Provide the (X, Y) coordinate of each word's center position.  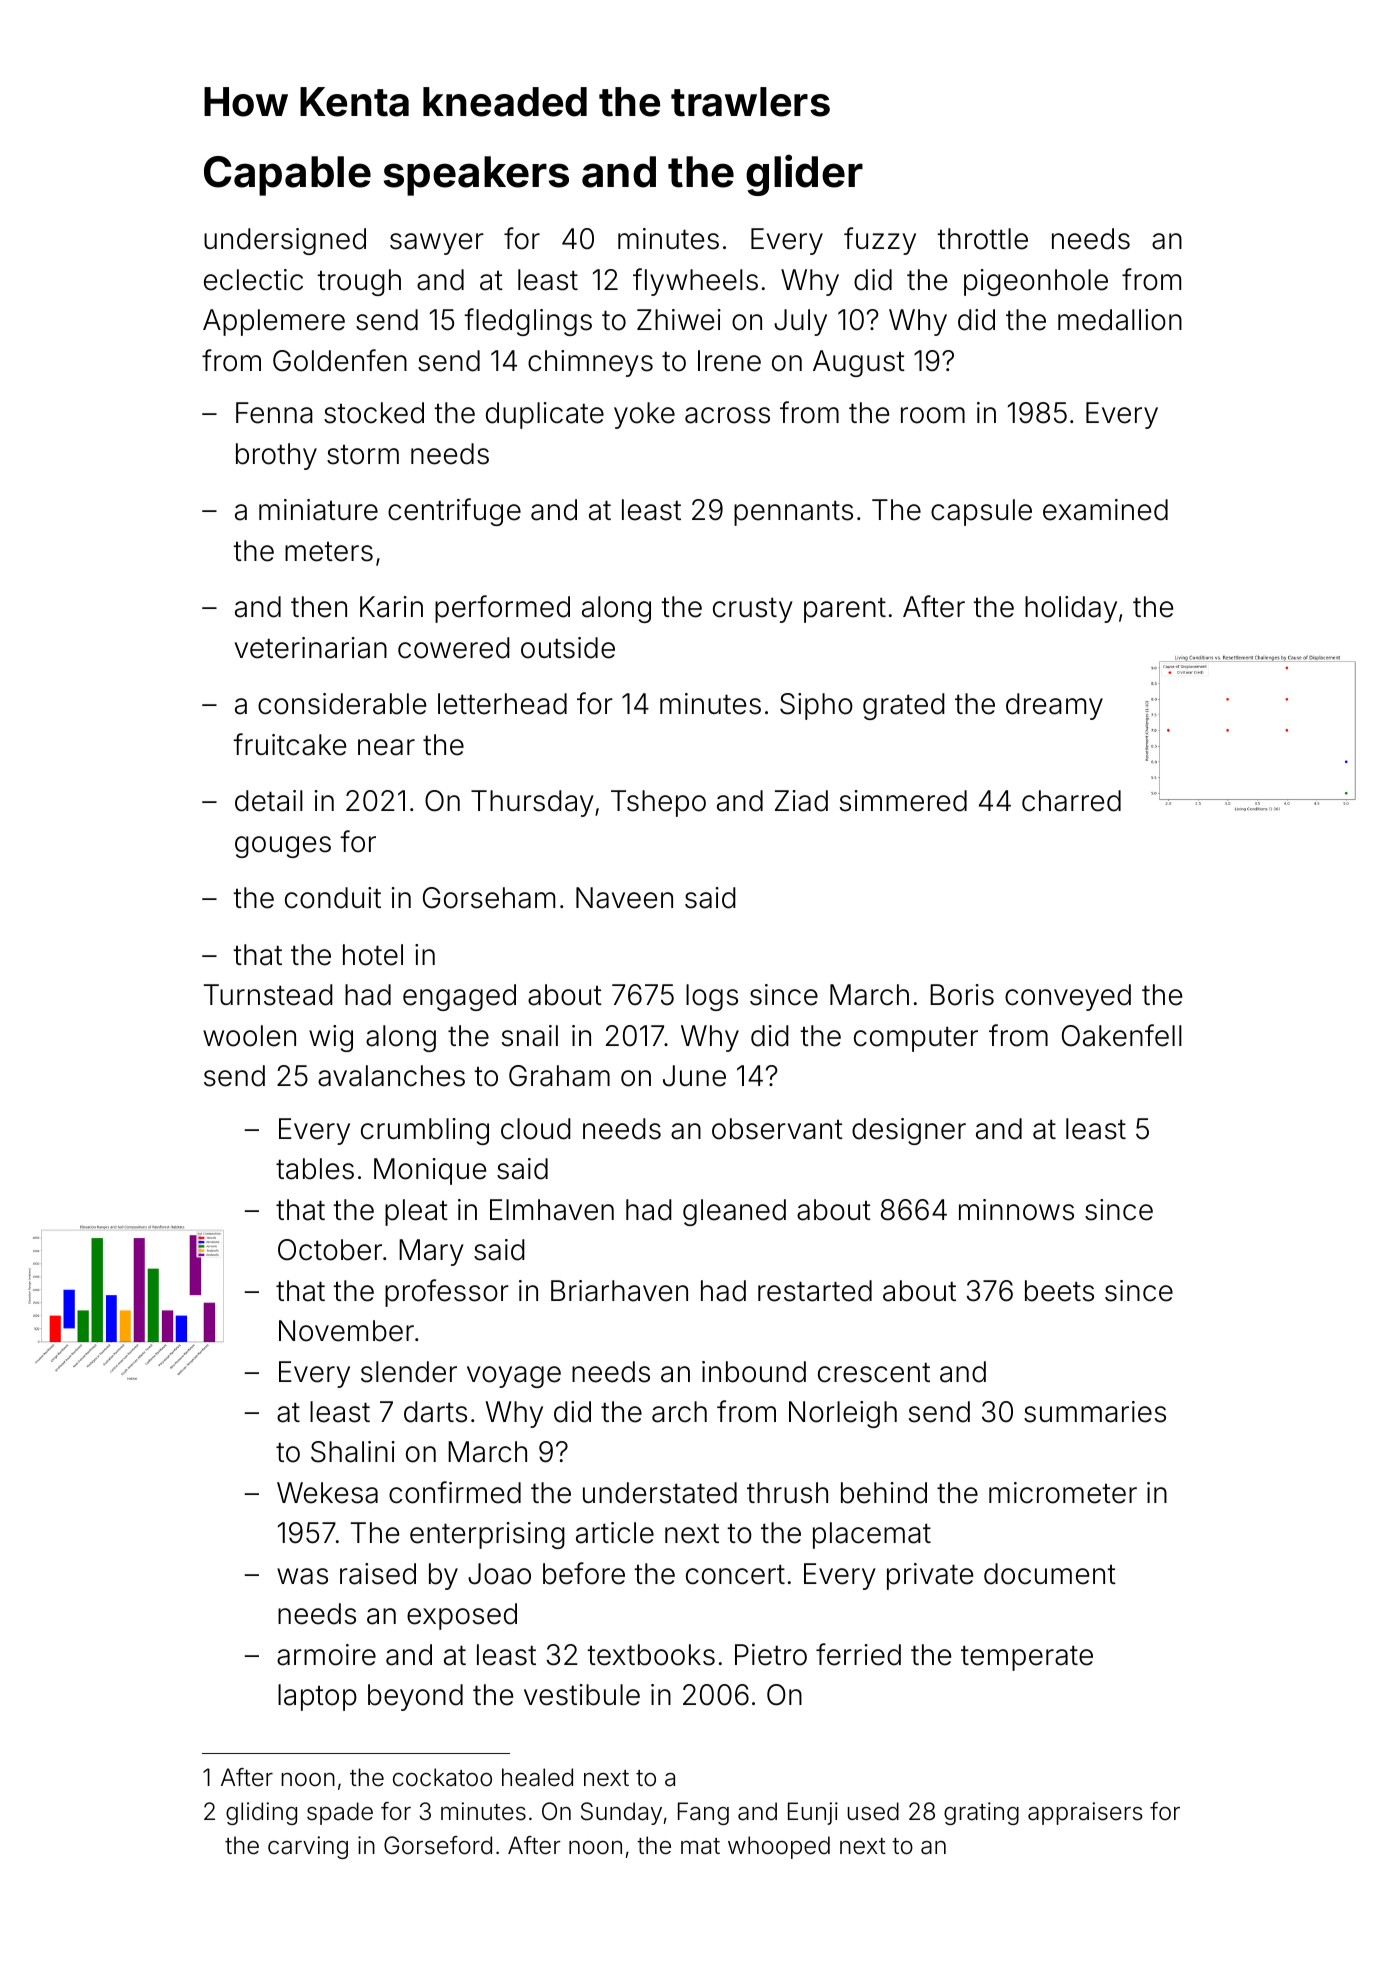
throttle (982, 239)
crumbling (425, 1131)
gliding (261, 1813)
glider (804, 175)
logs (712, 997)
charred (1071, 801)
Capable (287, 176)
